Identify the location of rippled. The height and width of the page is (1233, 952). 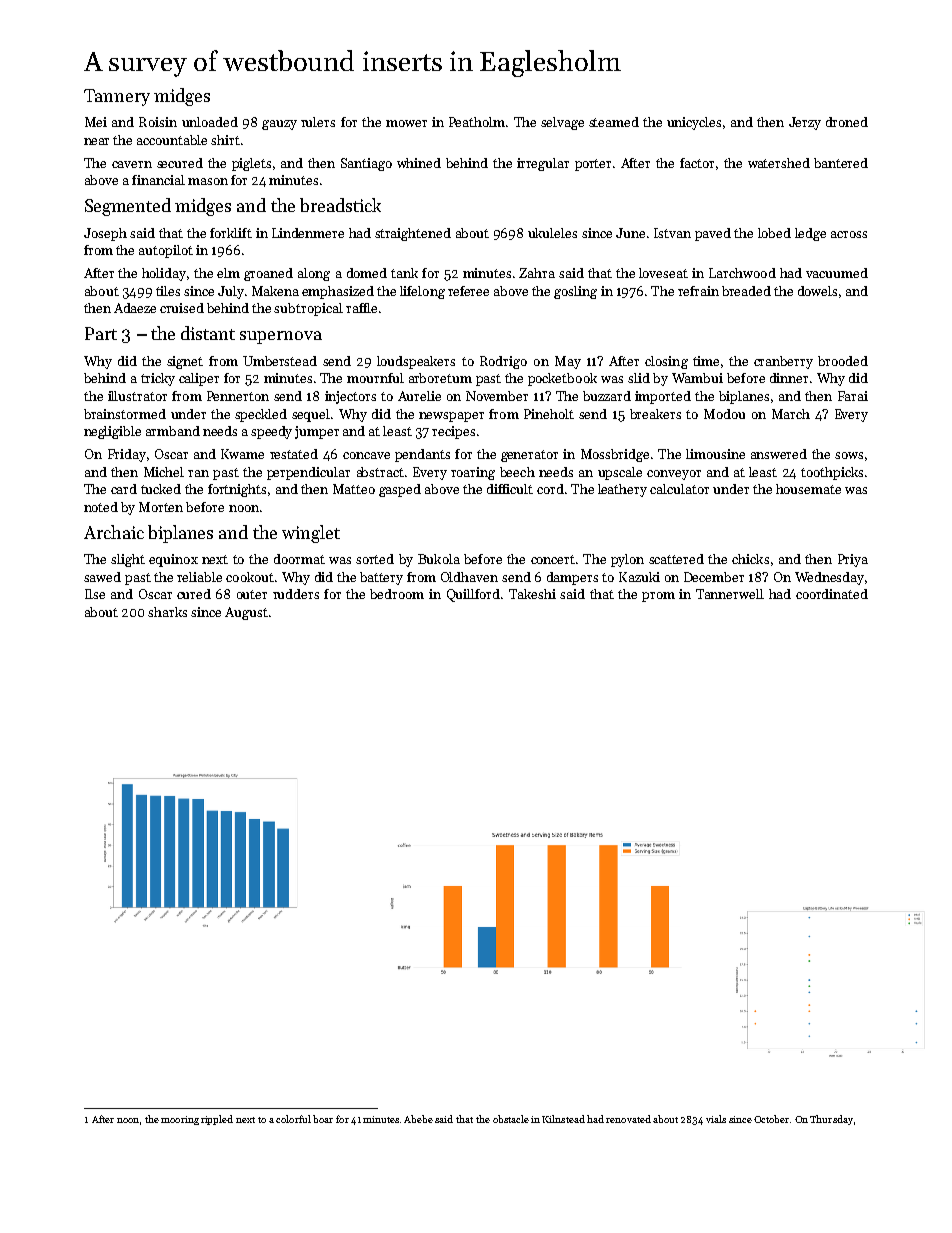
(217, 1120).
